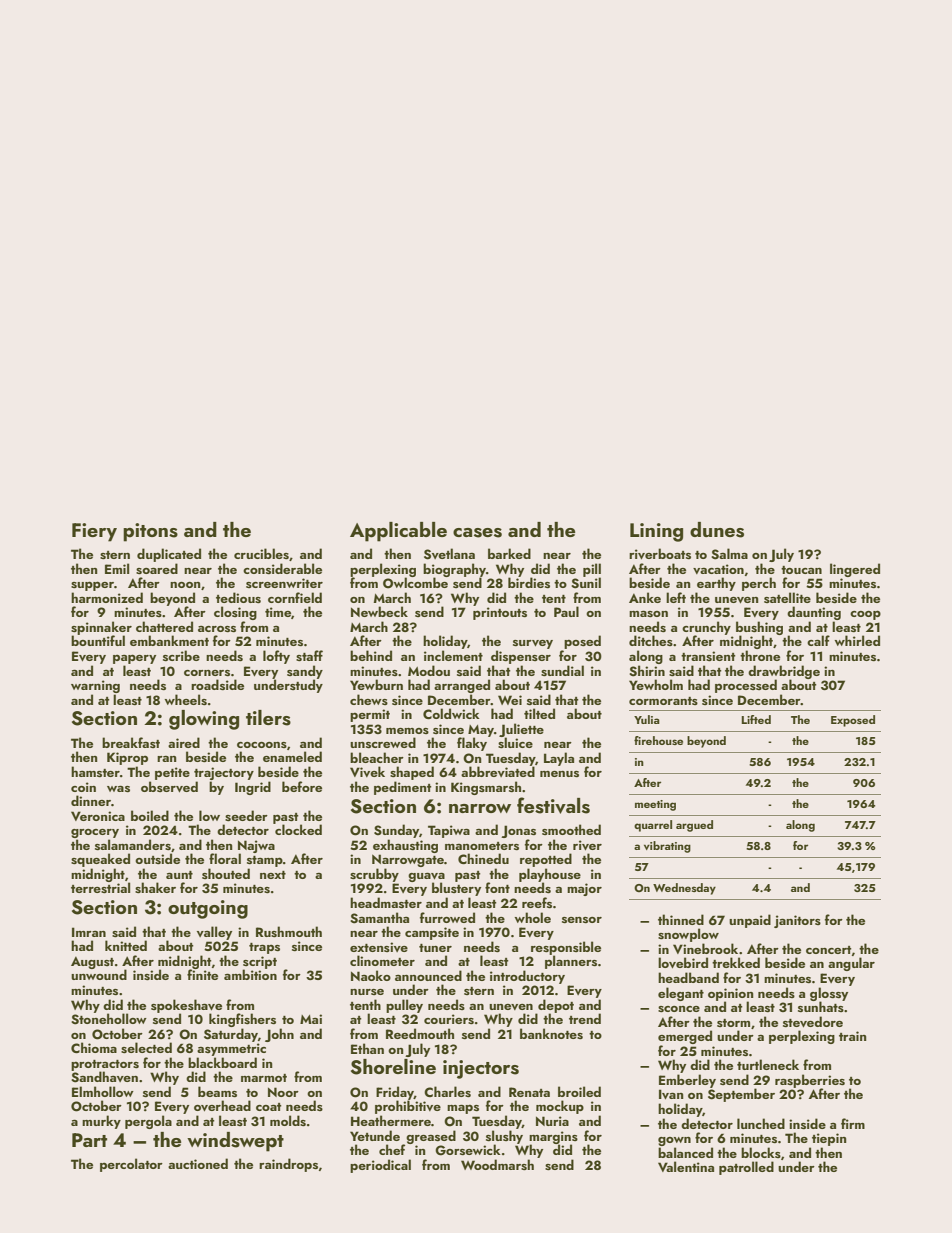 Image resolution: width=952 pixels, height=1233 pixels. Describe the element at coordinates (716, 584) in the document. I see `earthy` at that location.
